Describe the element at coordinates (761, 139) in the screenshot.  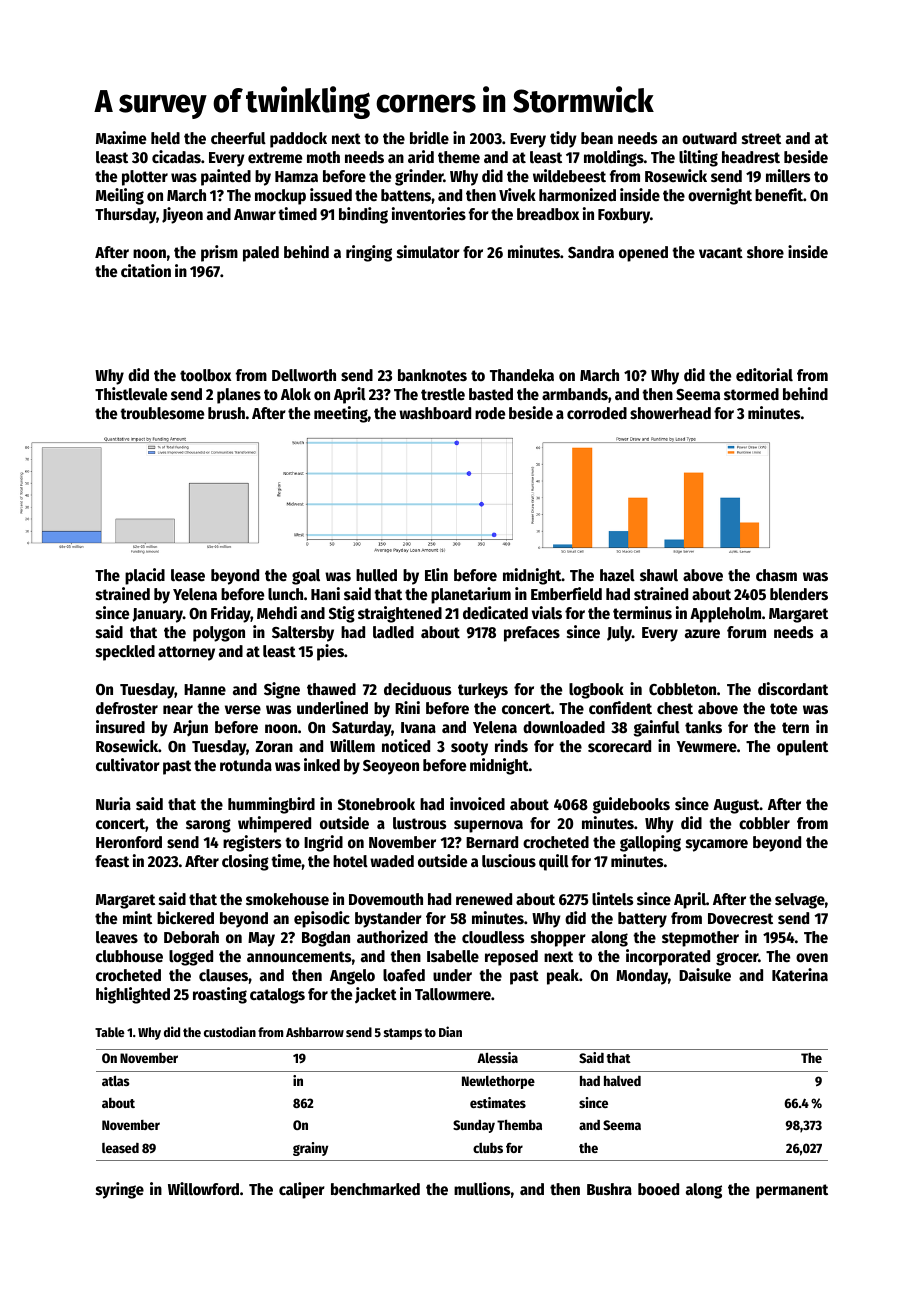
I see `street` at that location.
